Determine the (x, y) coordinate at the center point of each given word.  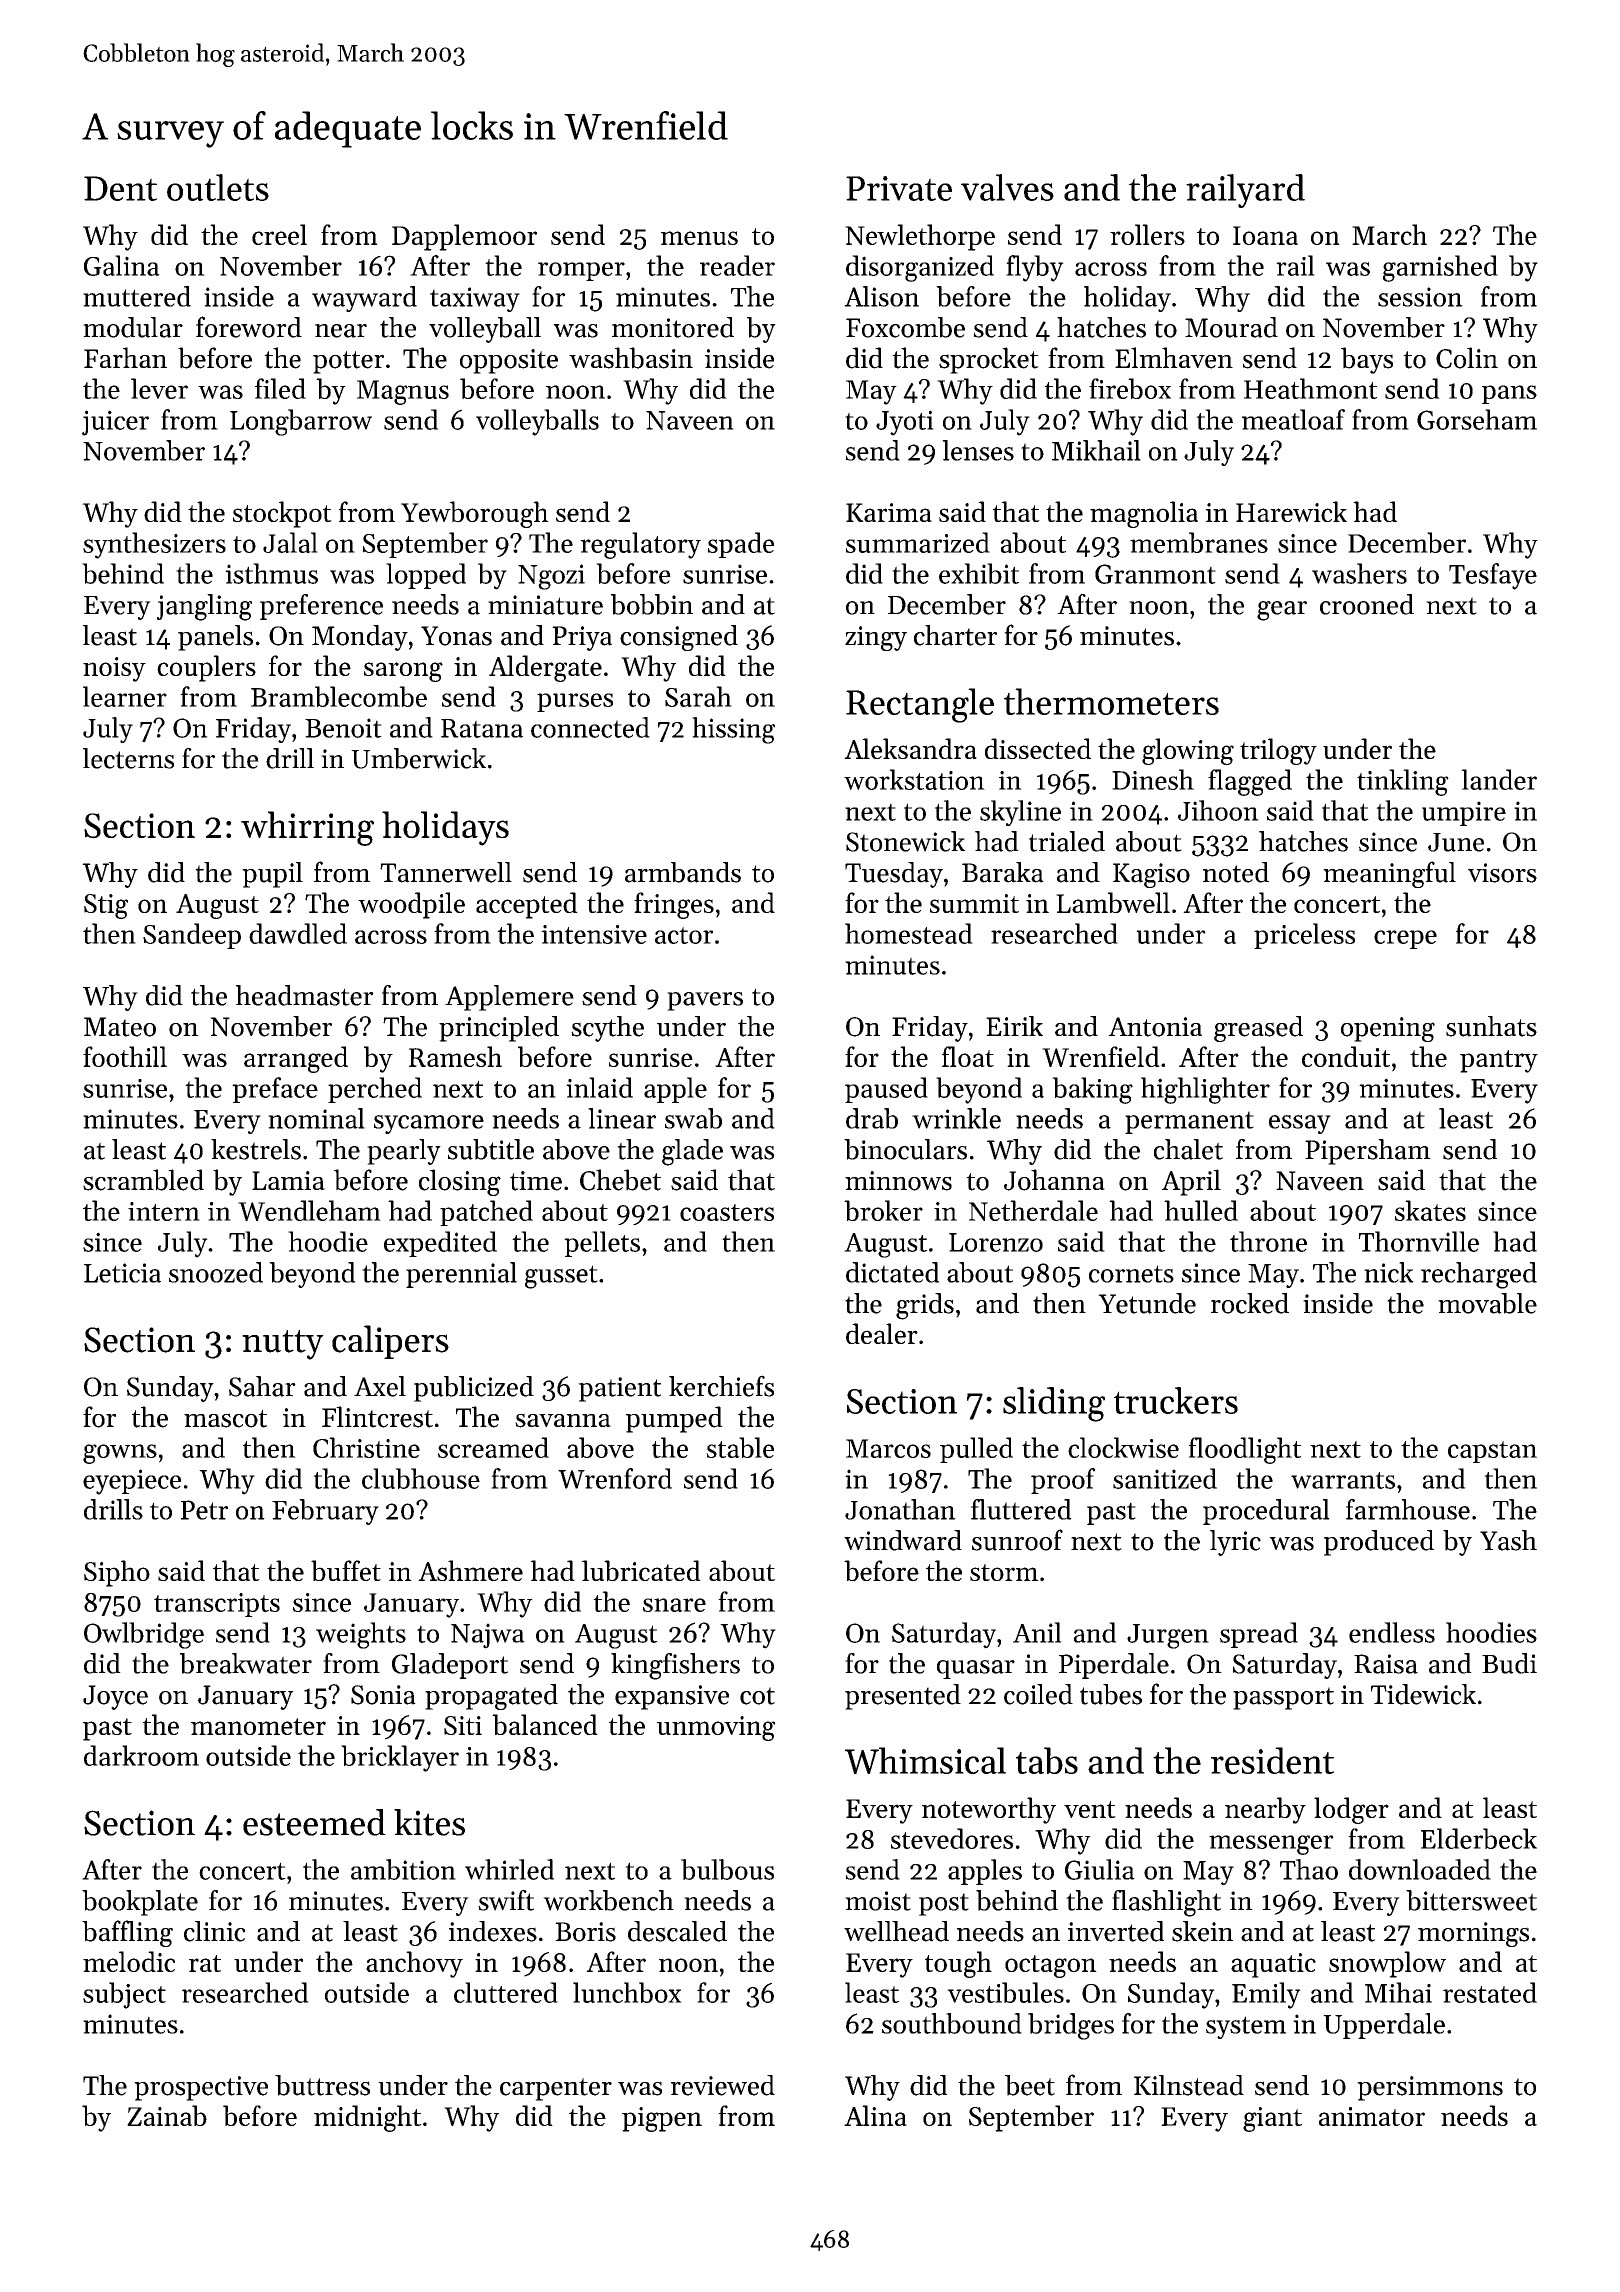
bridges (1071, 2026)
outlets (218, 187)
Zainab (167, 2115)
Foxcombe (905, 327)
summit (974, 903)
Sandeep (192, 936)
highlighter (1205, 1090)
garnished (1440, 268)
